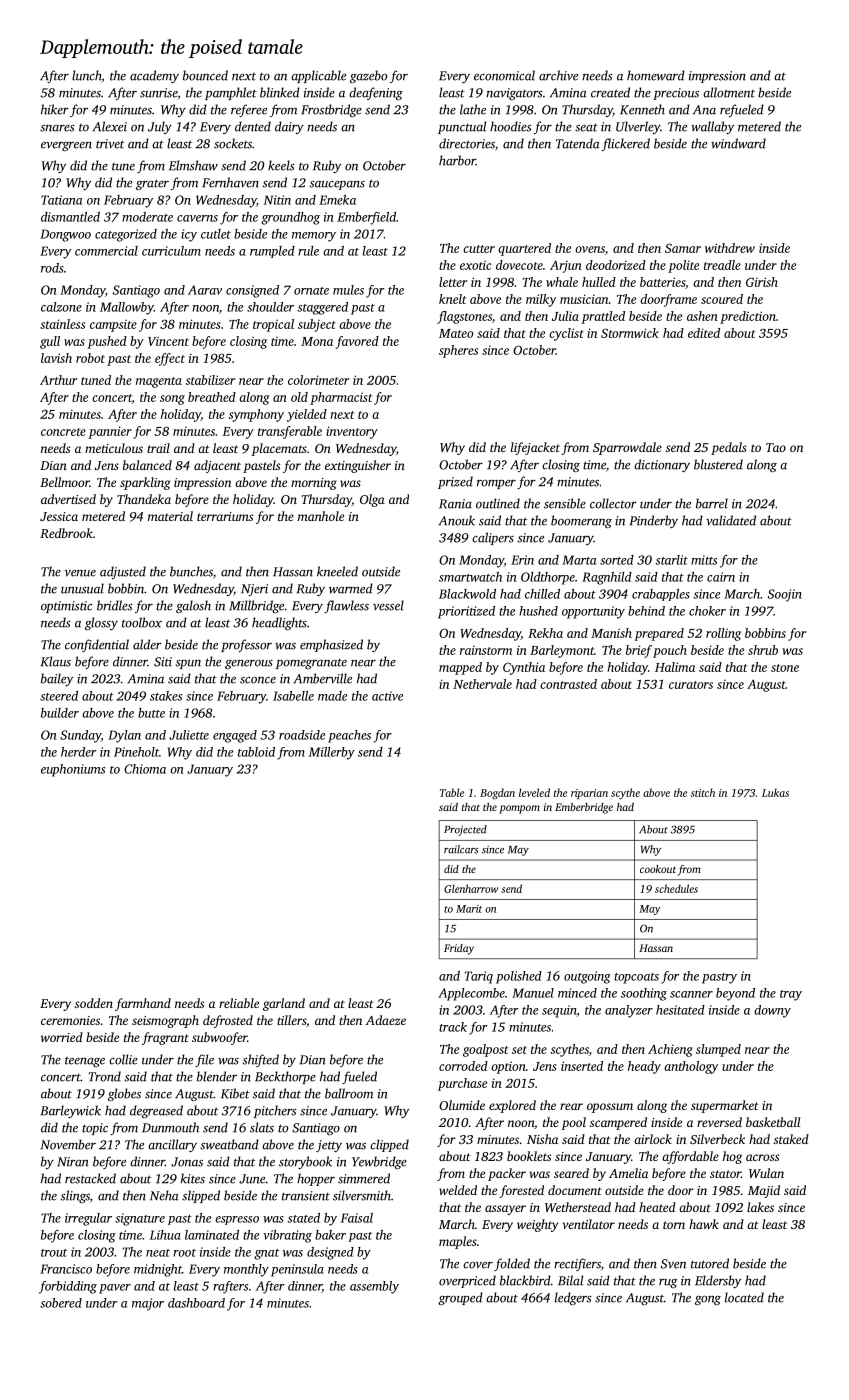  What do you see at coordinates (512, 1264) in the image?
I see `folded` at bounding box center [512, 1264].
